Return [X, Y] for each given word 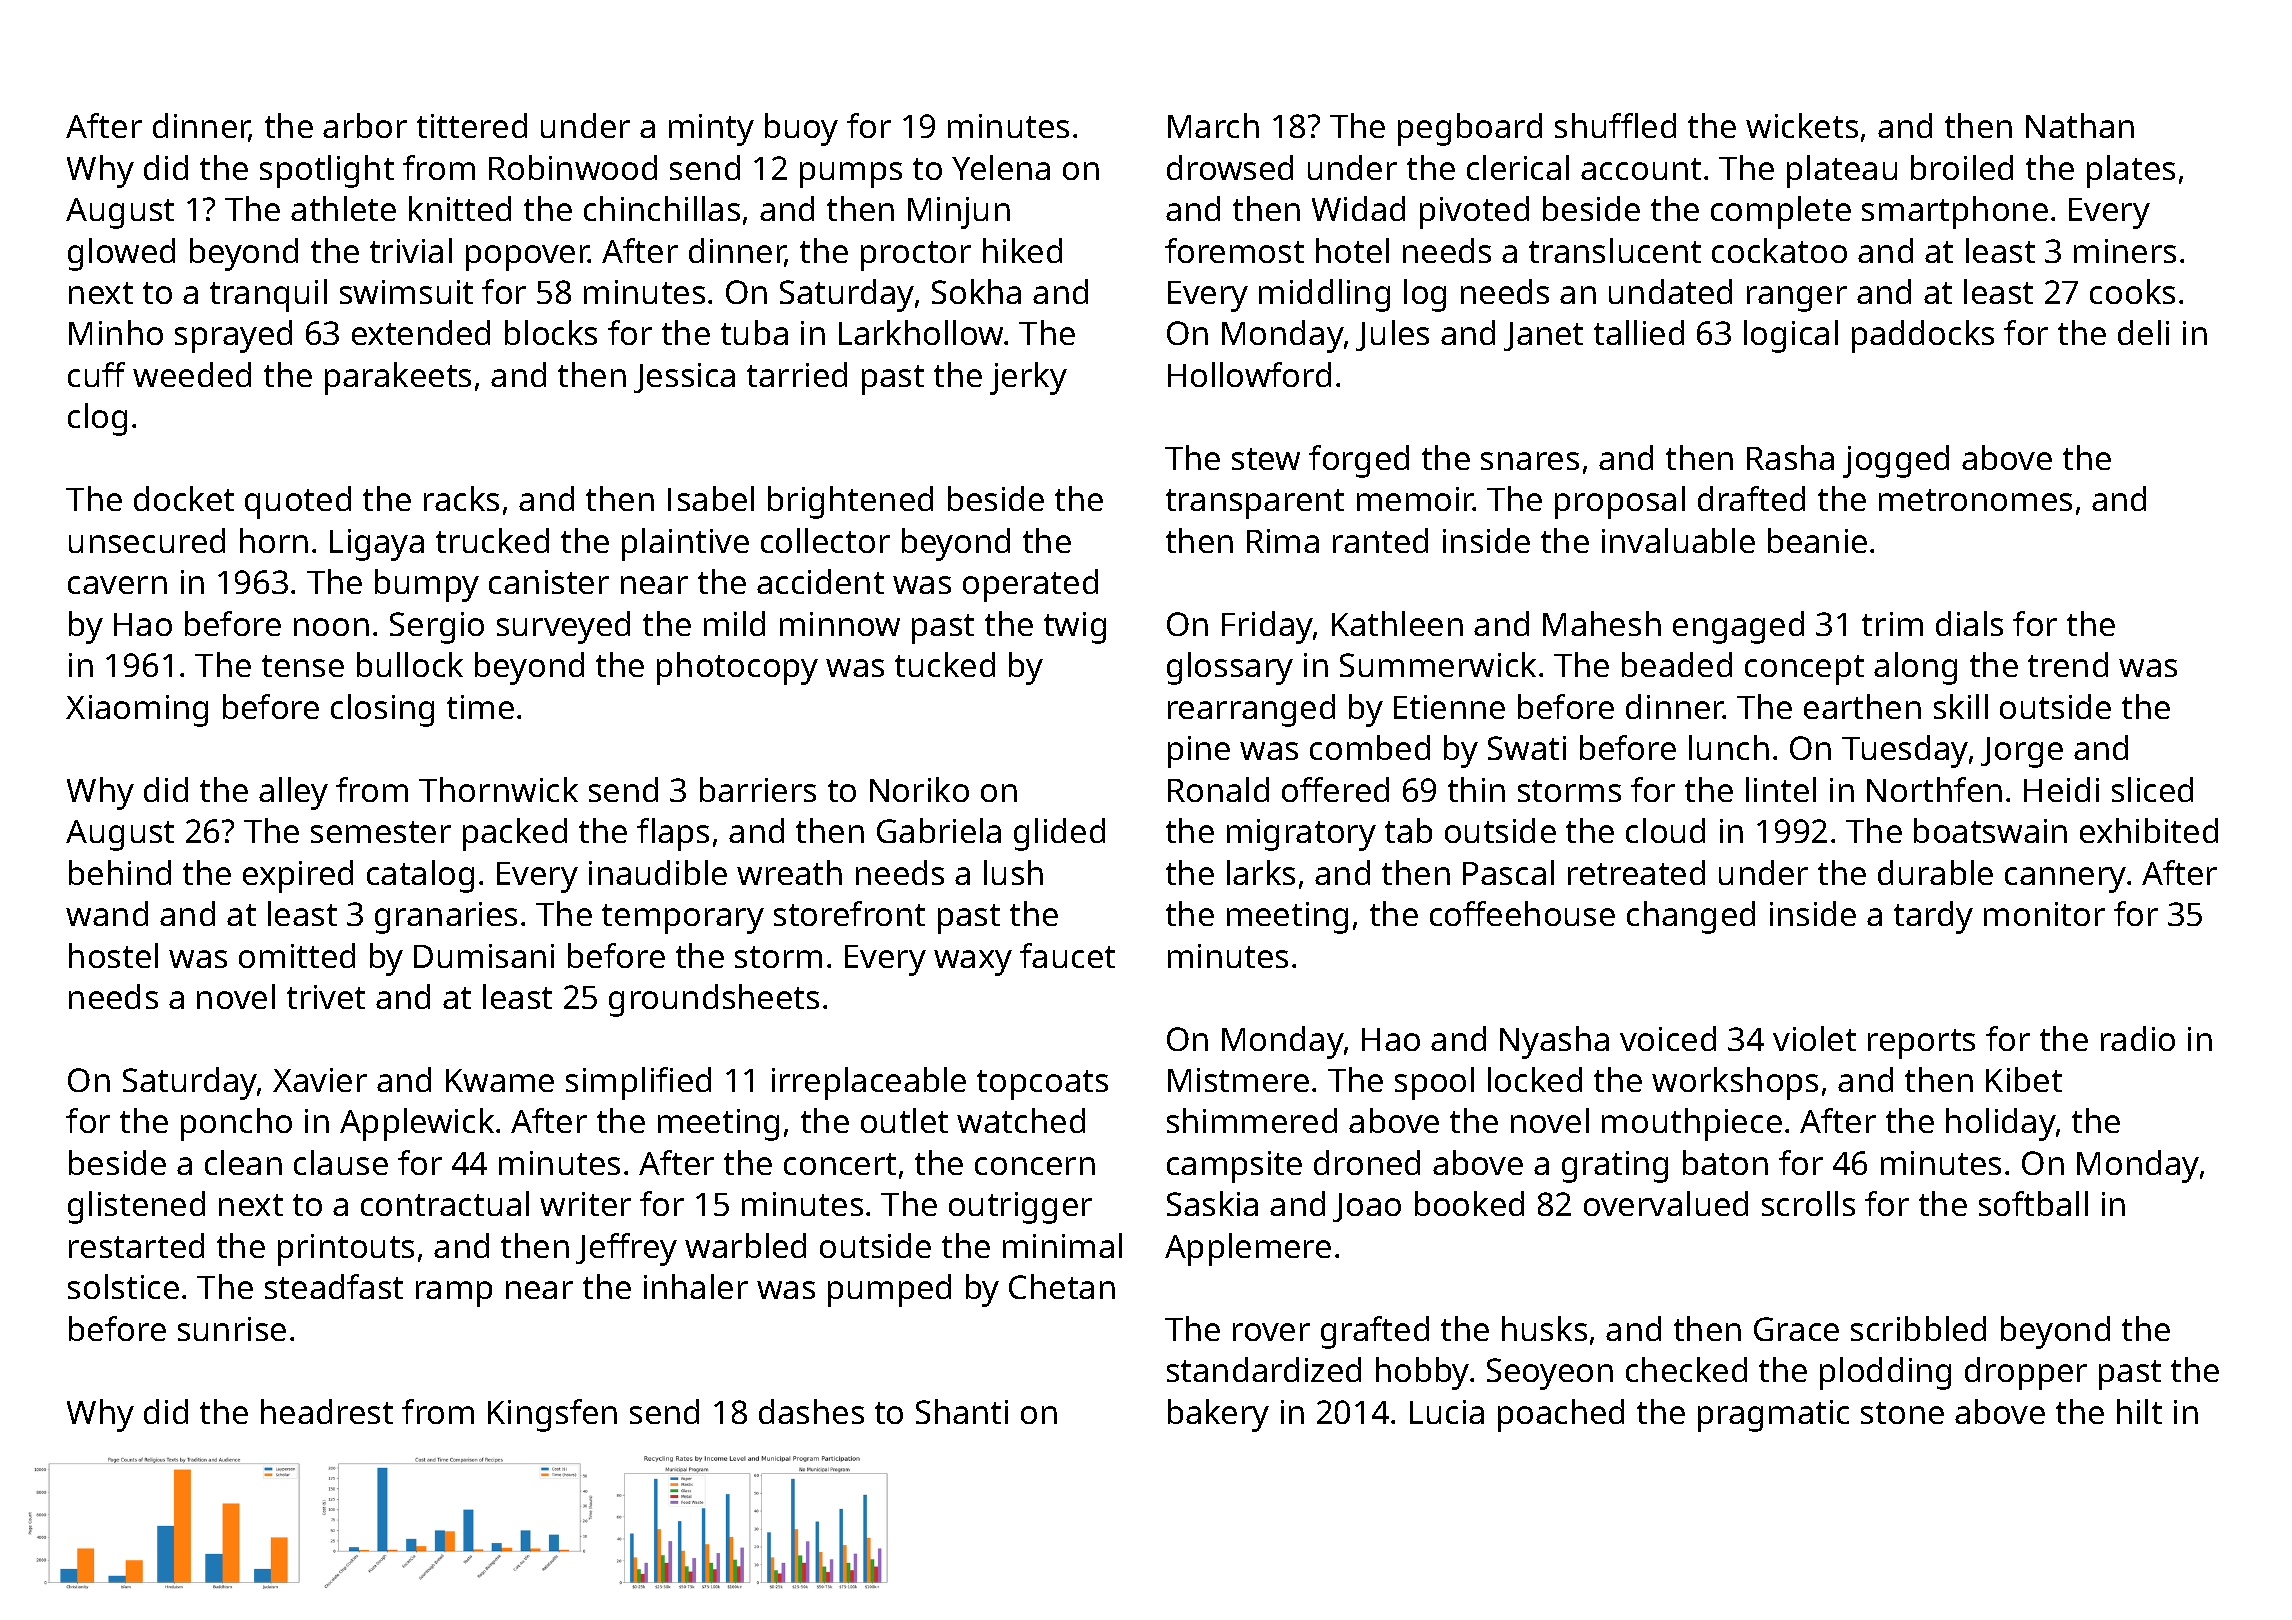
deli [2143, 332]
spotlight [327, 171]
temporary [683, 919]
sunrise [232, 1329]
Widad [1358, 208]
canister [549, 582]
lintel [1781, 789]
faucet [1067, 955]
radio [2138, 1038]
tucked [945, 664]
